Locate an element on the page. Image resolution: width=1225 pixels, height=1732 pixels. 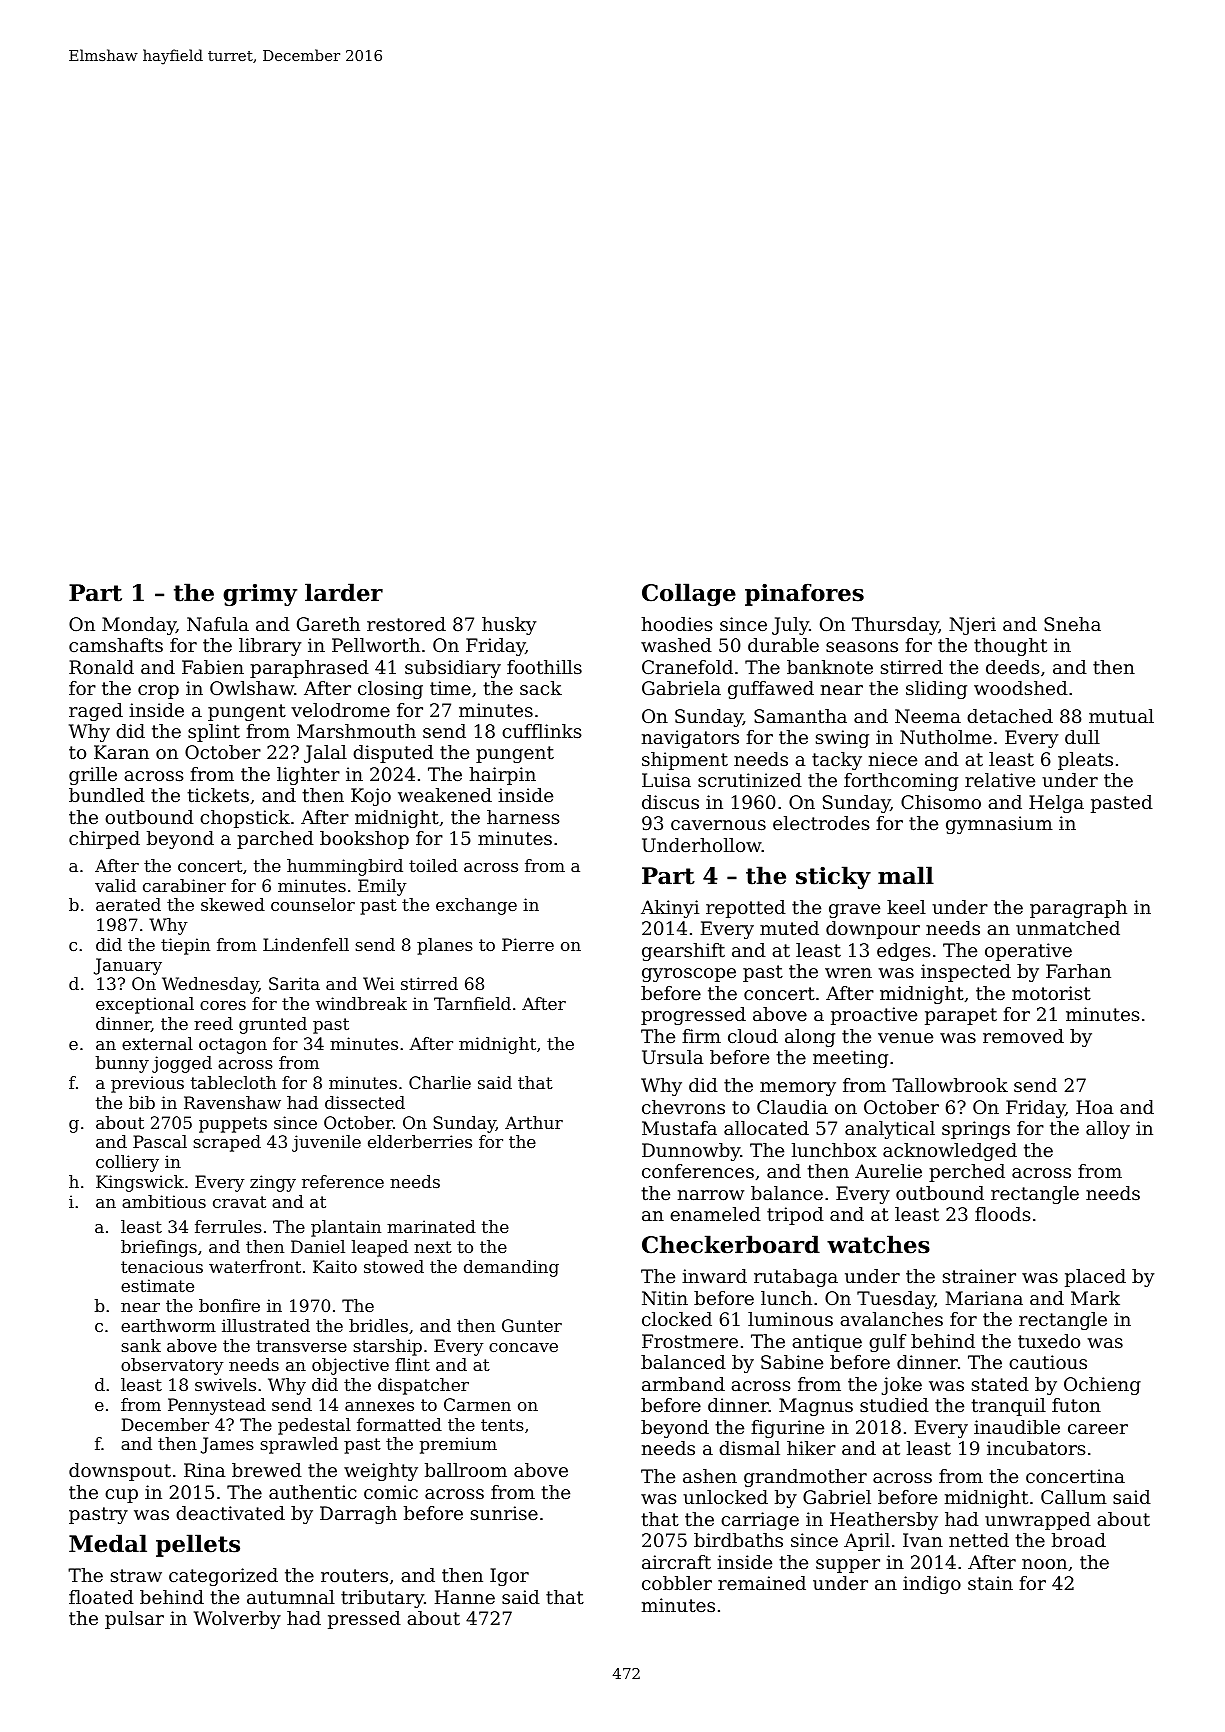
bib is located at coordinates (142, 1102).
